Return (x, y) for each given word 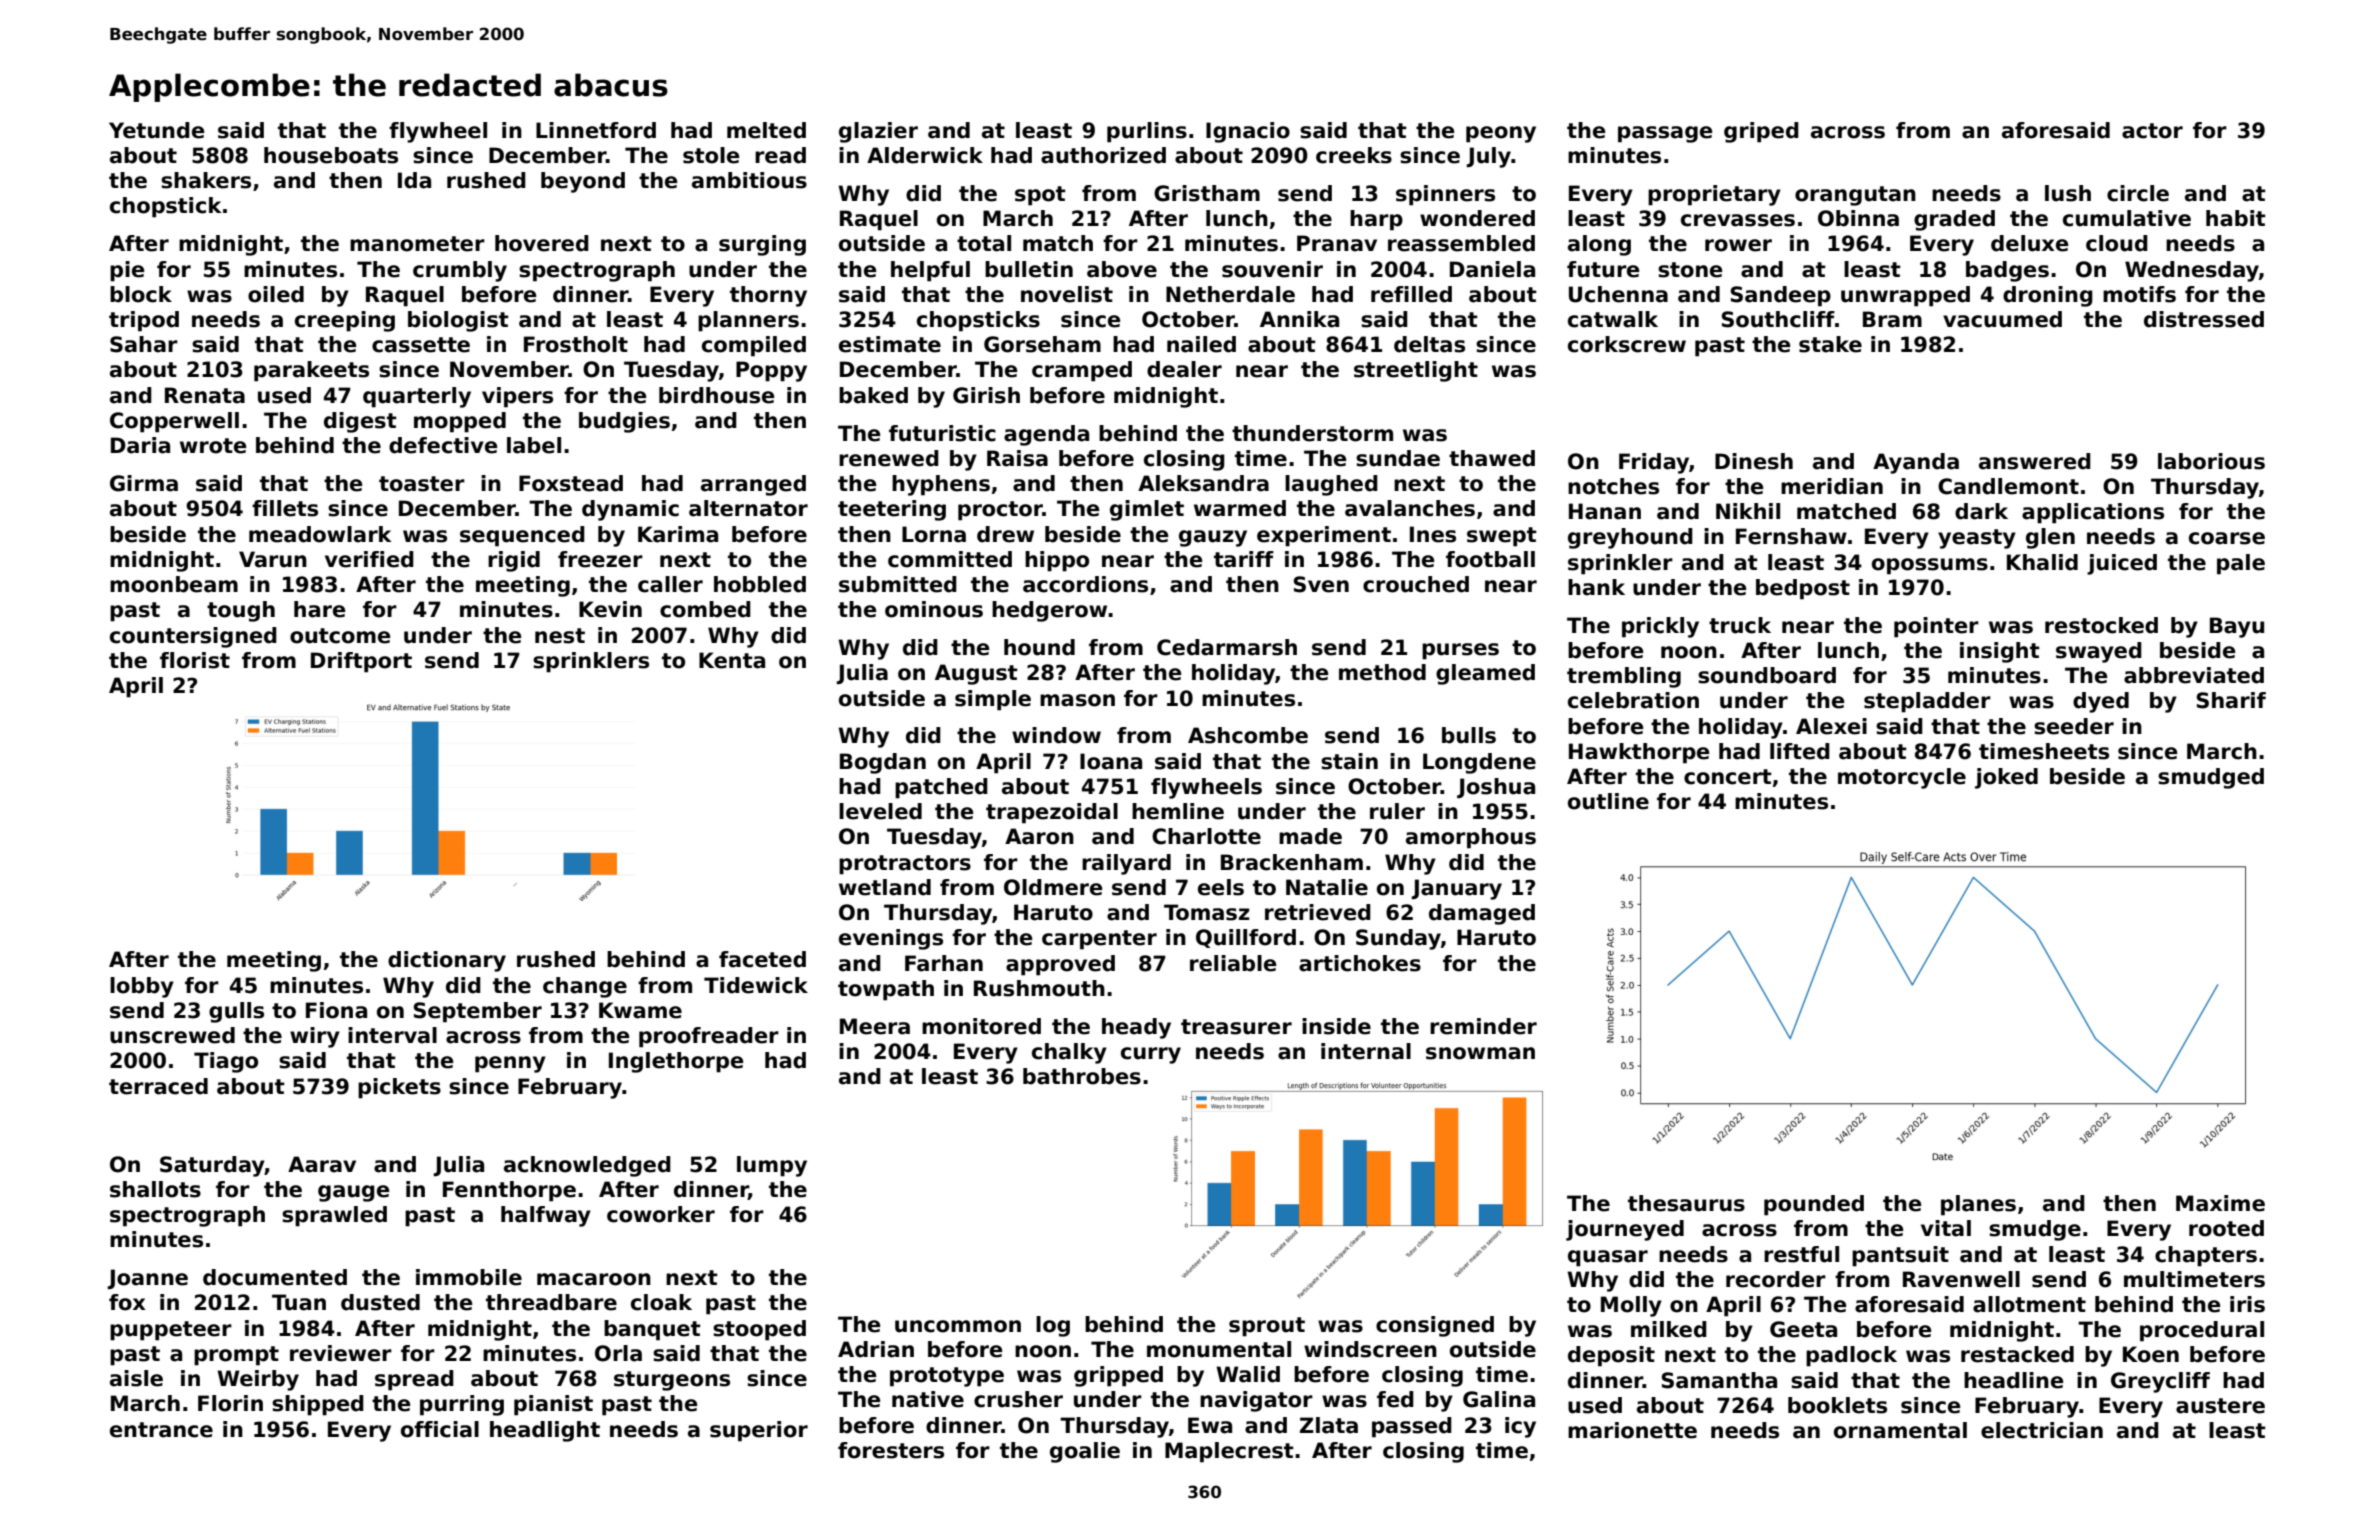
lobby (142, 987)
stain (1349, 761)
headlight (545, 1431)
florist (195, 660)
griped (1761, 132)
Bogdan (883, 763)
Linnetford (596, 130)
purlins (1147, 132)
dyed (2101, 702)
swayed (2099, 652)
